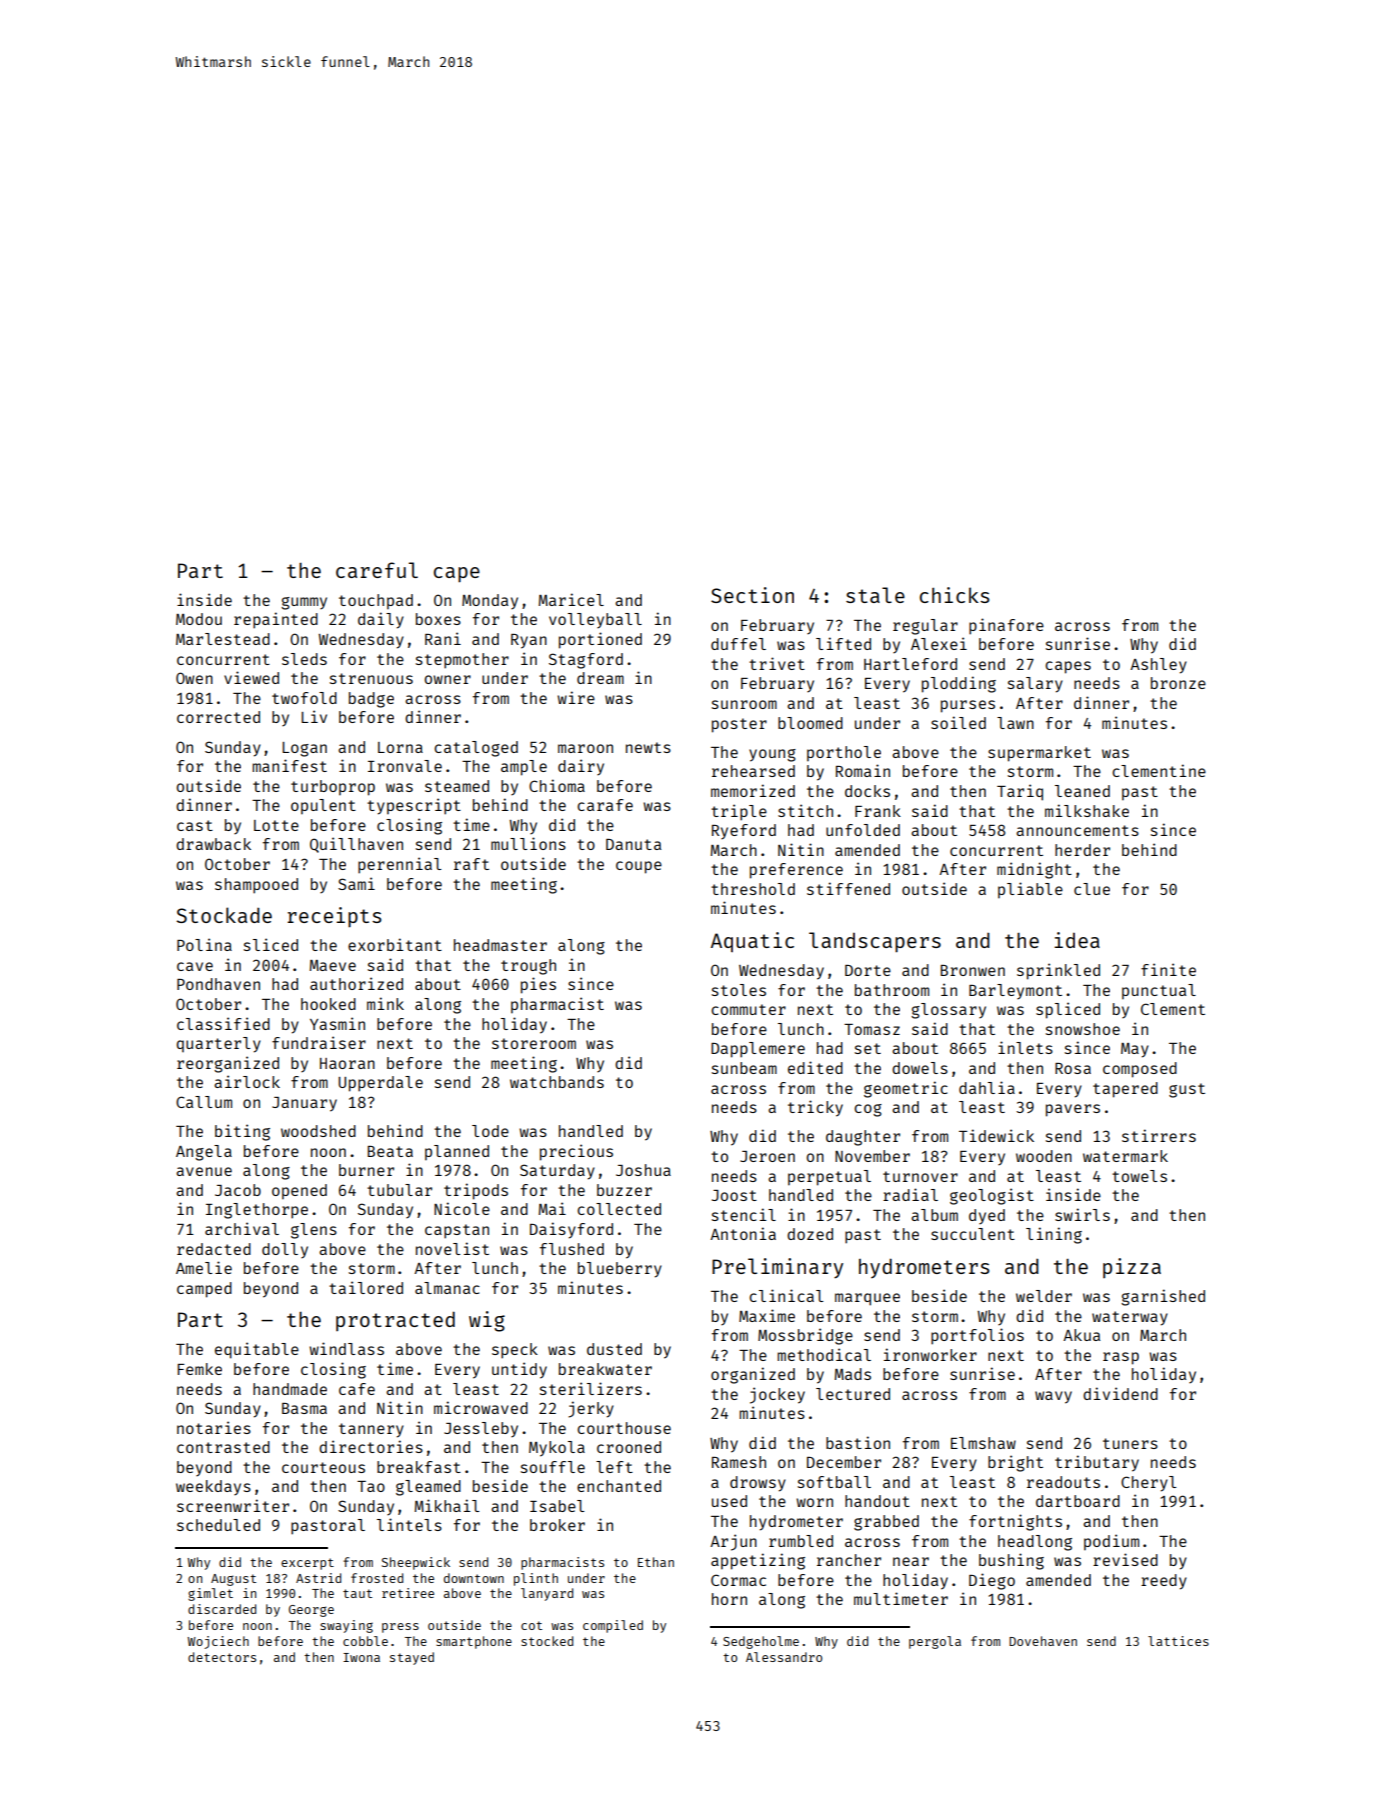  I want to click on storeroom, so click(534, 1043).
